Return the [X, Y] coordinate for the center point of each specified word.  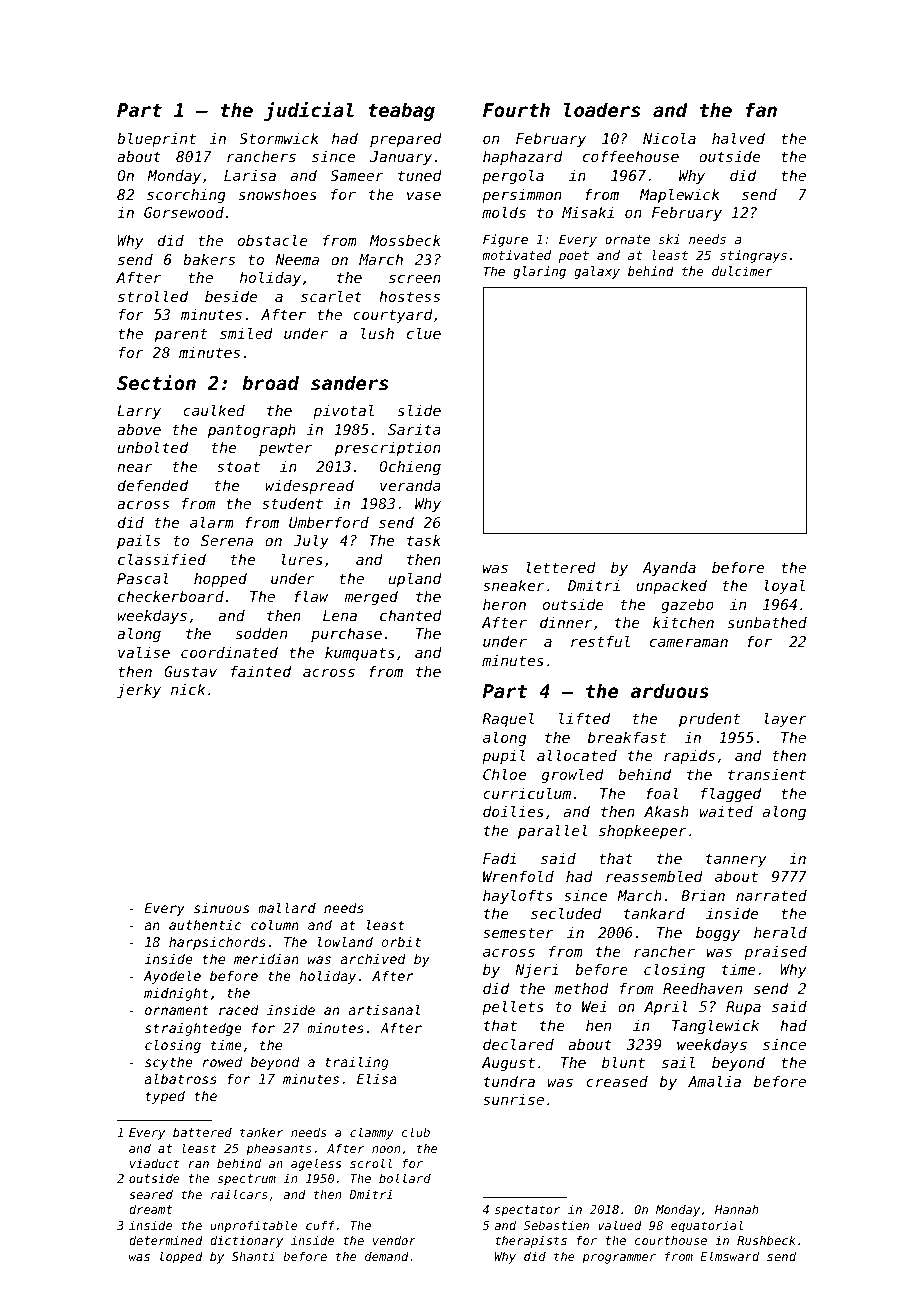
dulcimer [742, 271]
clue [424, 333]
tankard [654, 913]
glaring [539, 272]
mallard [287, 907]
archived [373, 958]
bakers [209, 259]
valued [620, 1225]
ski [669, 239]
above [139, 429]
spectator [527, 1211]
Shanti [253, 1256]
